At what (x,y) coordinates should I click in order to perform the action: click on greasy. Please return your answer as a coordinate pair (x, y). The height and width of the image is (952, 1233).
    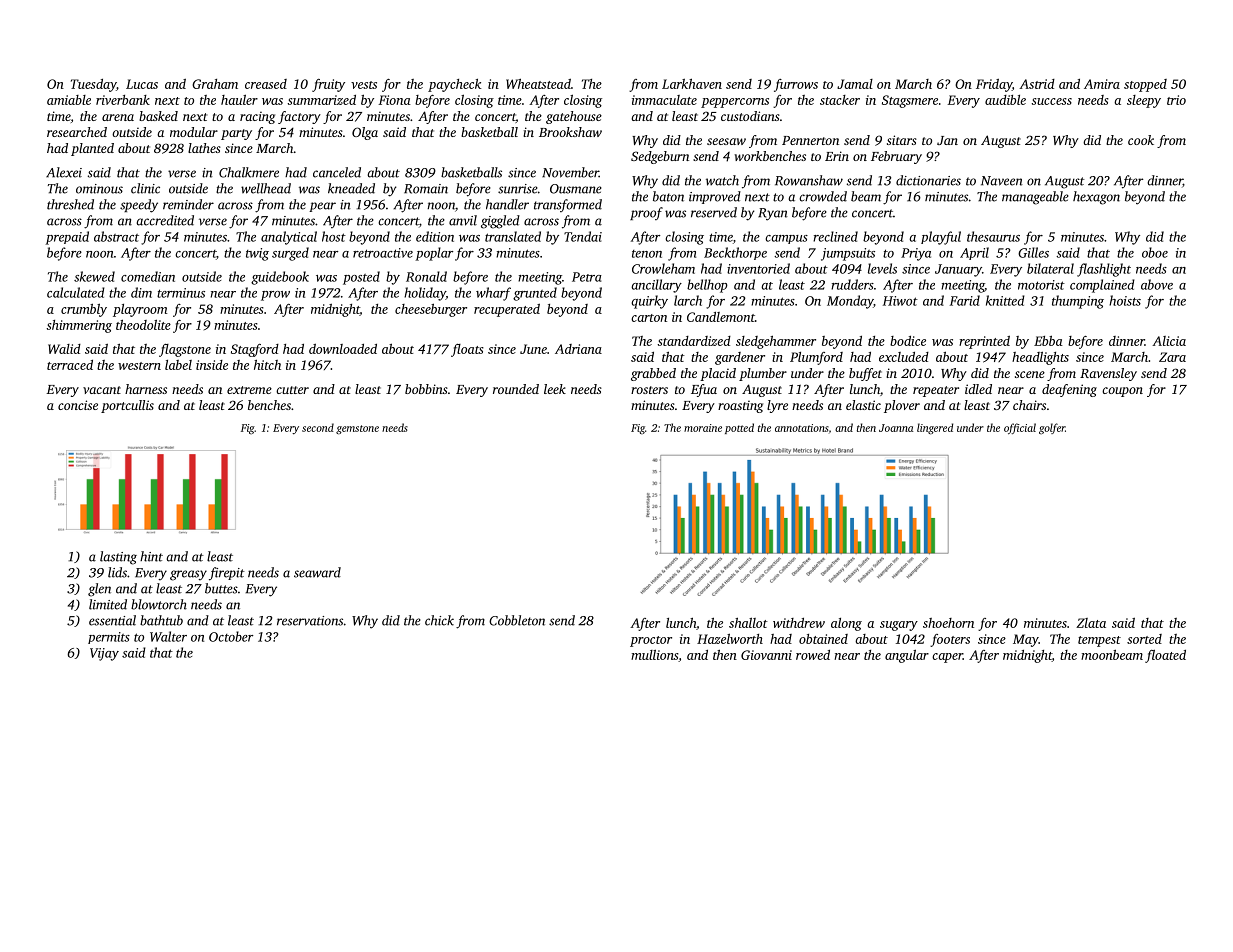
    Looking at the image, I should click on (188, 575).
